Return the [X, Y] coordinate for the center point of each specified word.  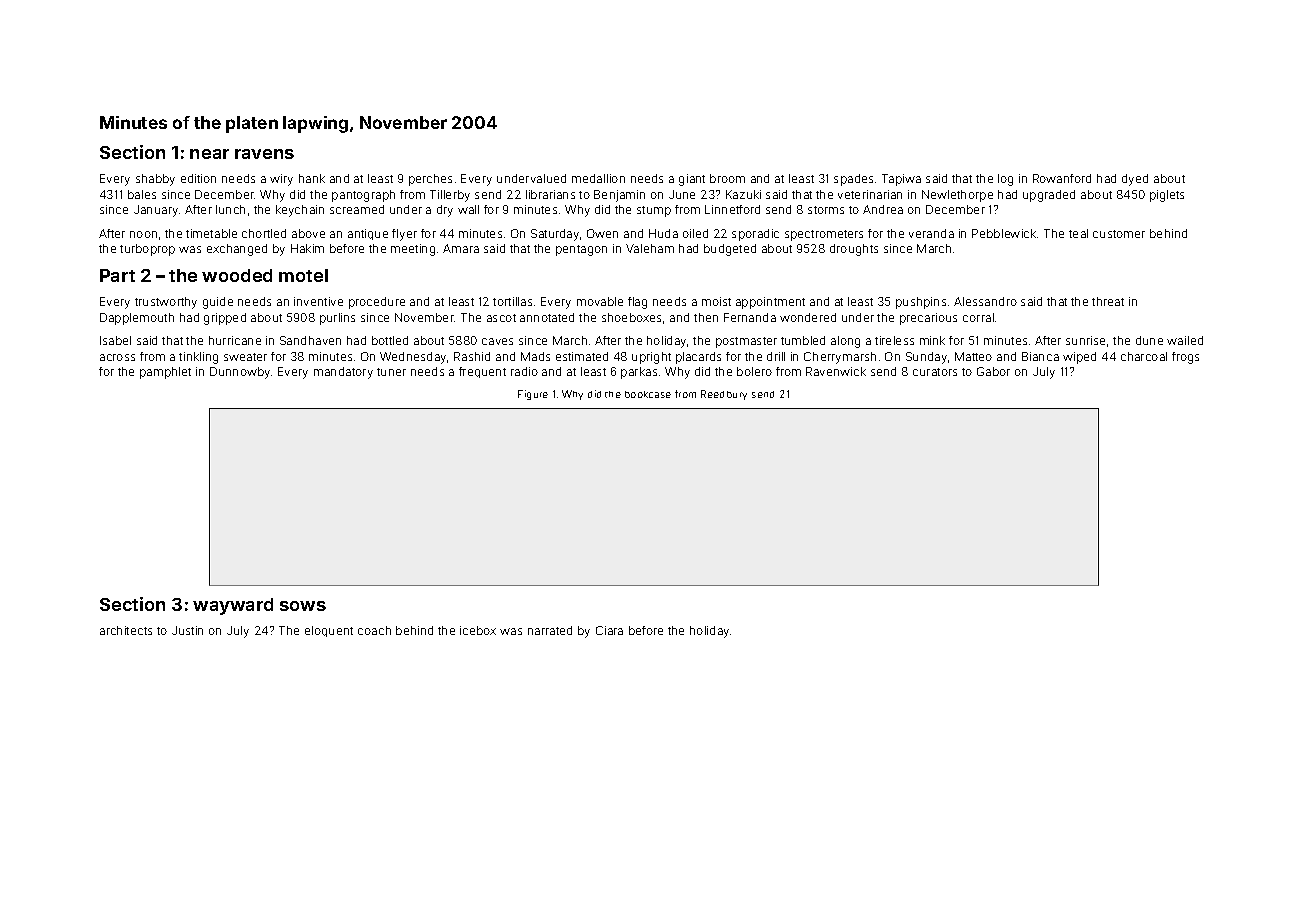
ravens [264, 154]
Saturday [555, 235]
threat [1108, 301]
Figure [533, 395]
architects [126, 630]
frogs [1185, 358]
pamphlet [165, 373]
